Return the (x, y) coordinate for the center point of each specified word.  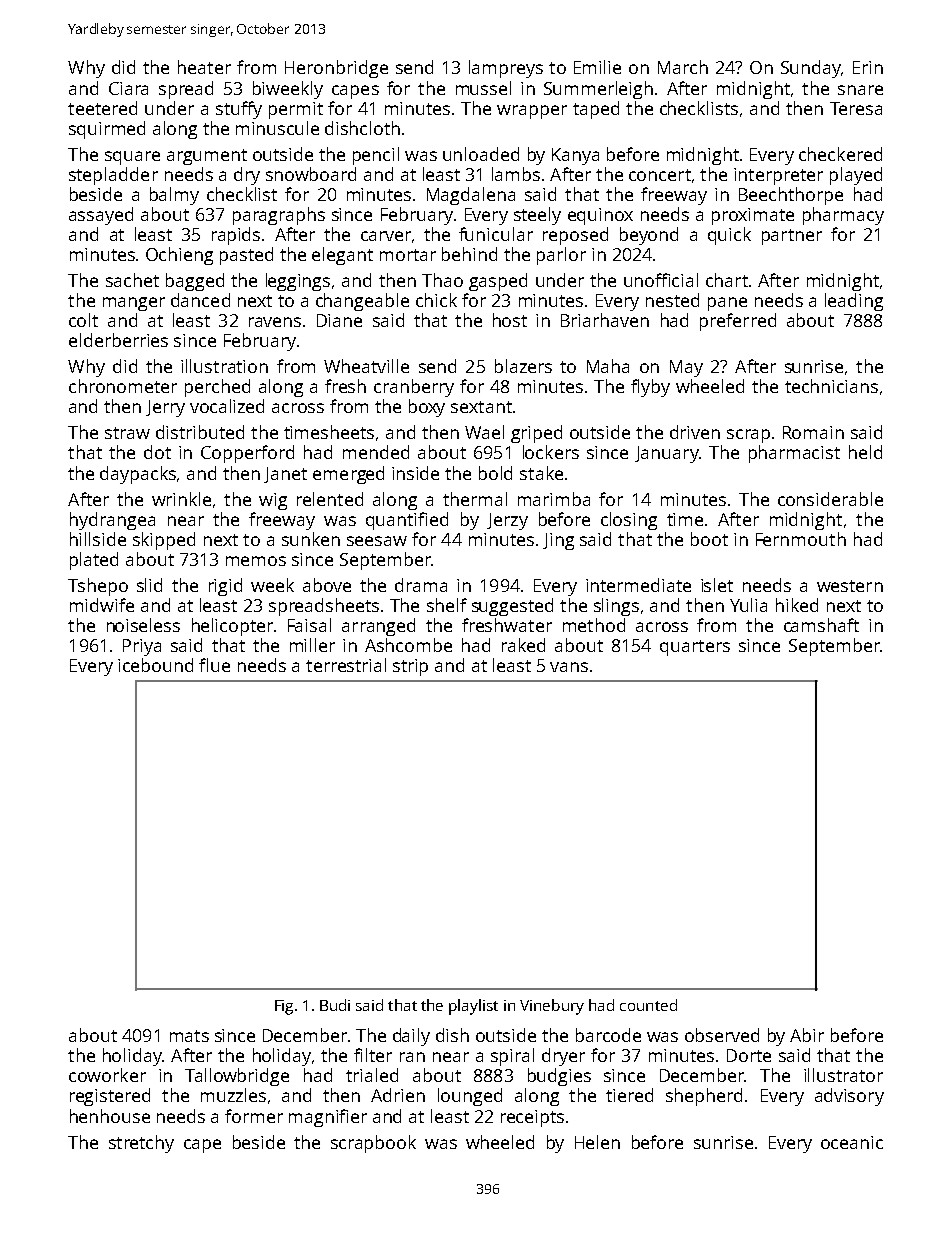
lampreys (506, 69)
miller (312, 645)
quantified (407, 521)
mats (189, 1036)
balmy (174, 196)
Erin (868, 67)
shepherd (704, 1097)
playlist (473, 1007)
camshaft (821, 625)
